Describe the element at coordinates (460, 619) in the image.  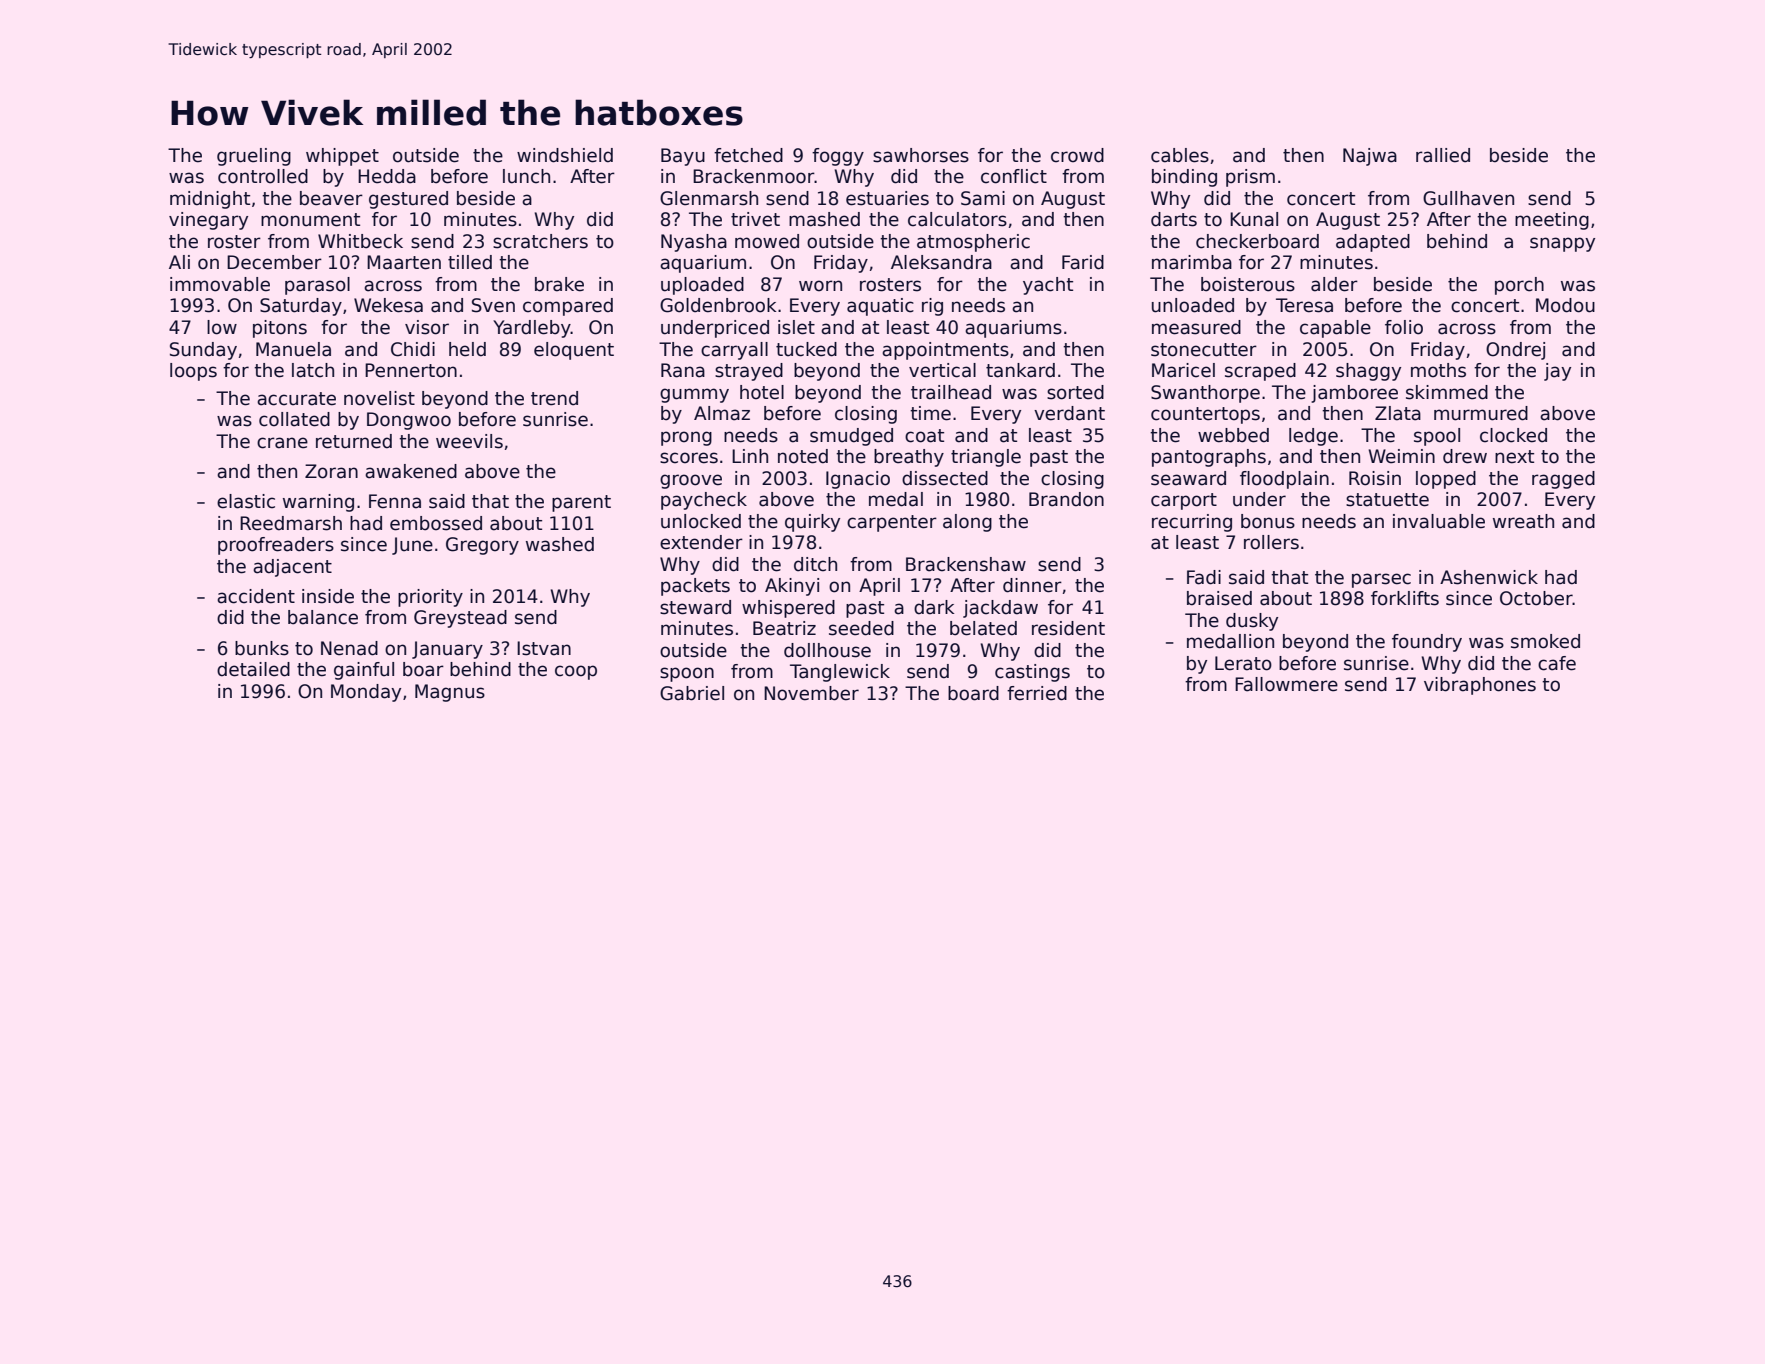
I see `Greystead` at that location.
